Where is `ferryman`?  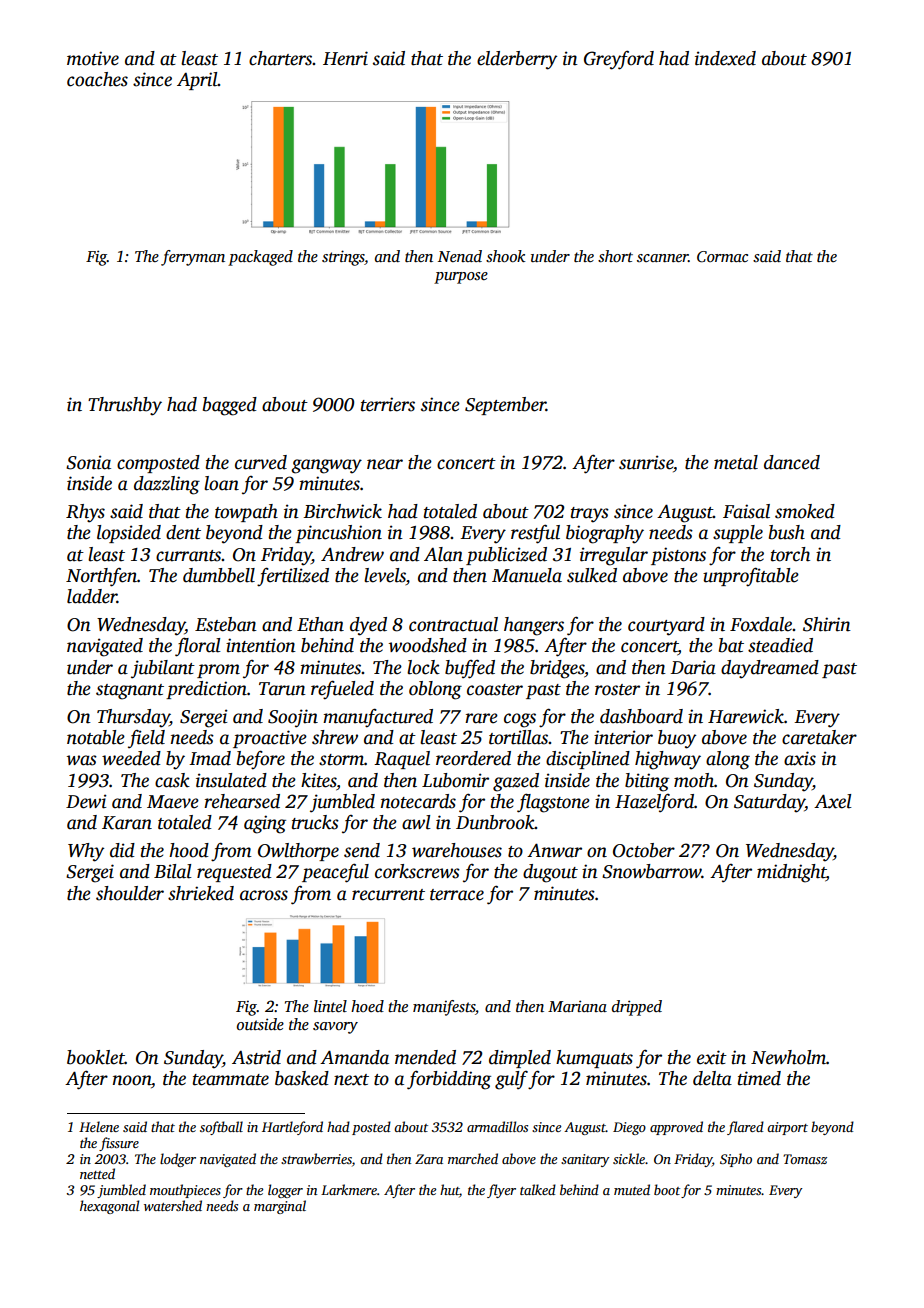 ferryman is located at coordinates (193, 258).
